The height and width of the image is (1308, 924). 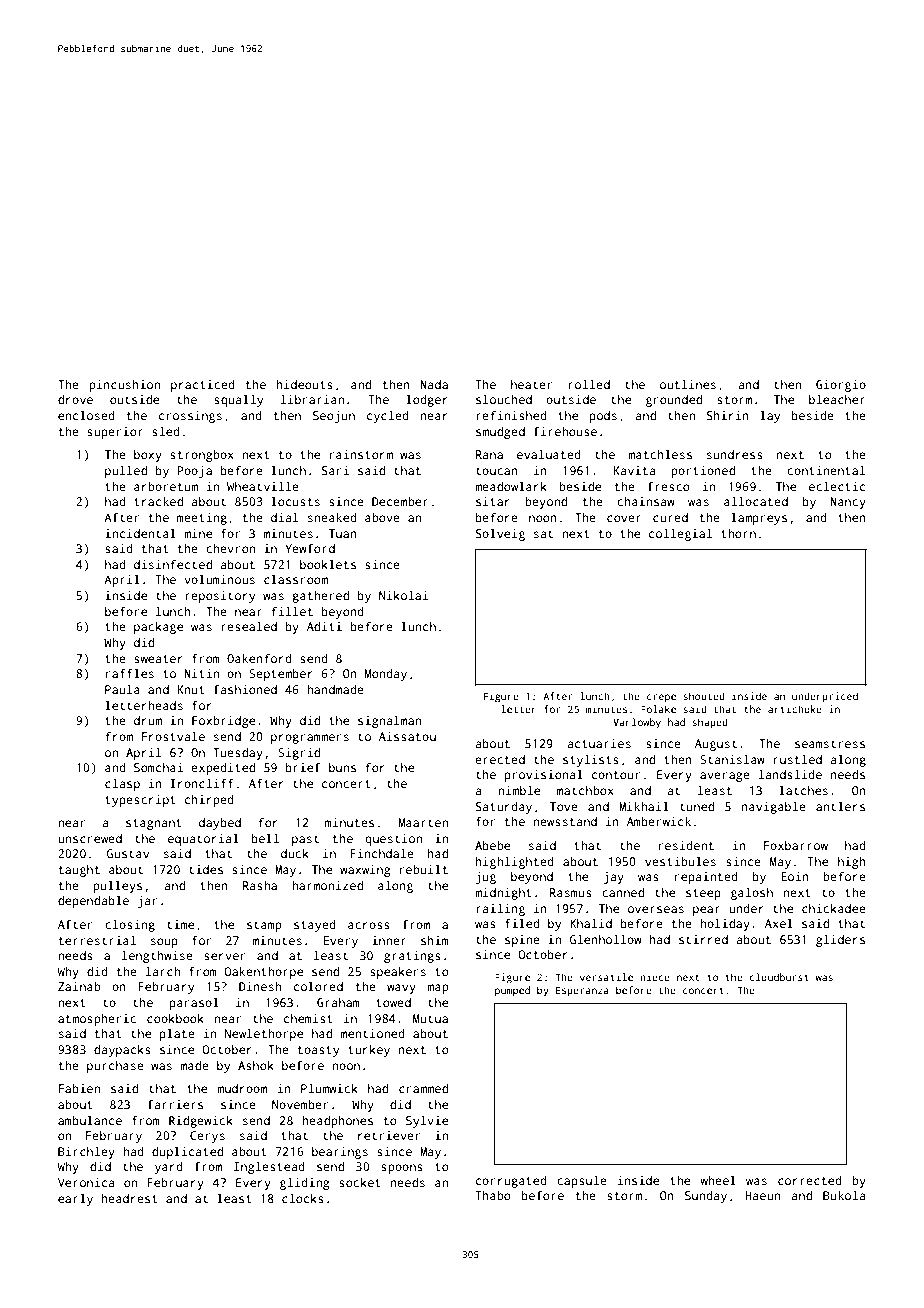 What do you see at coordinates (305, 384) in the image?
I see `hideouts` at bounding box center [305, 384].
